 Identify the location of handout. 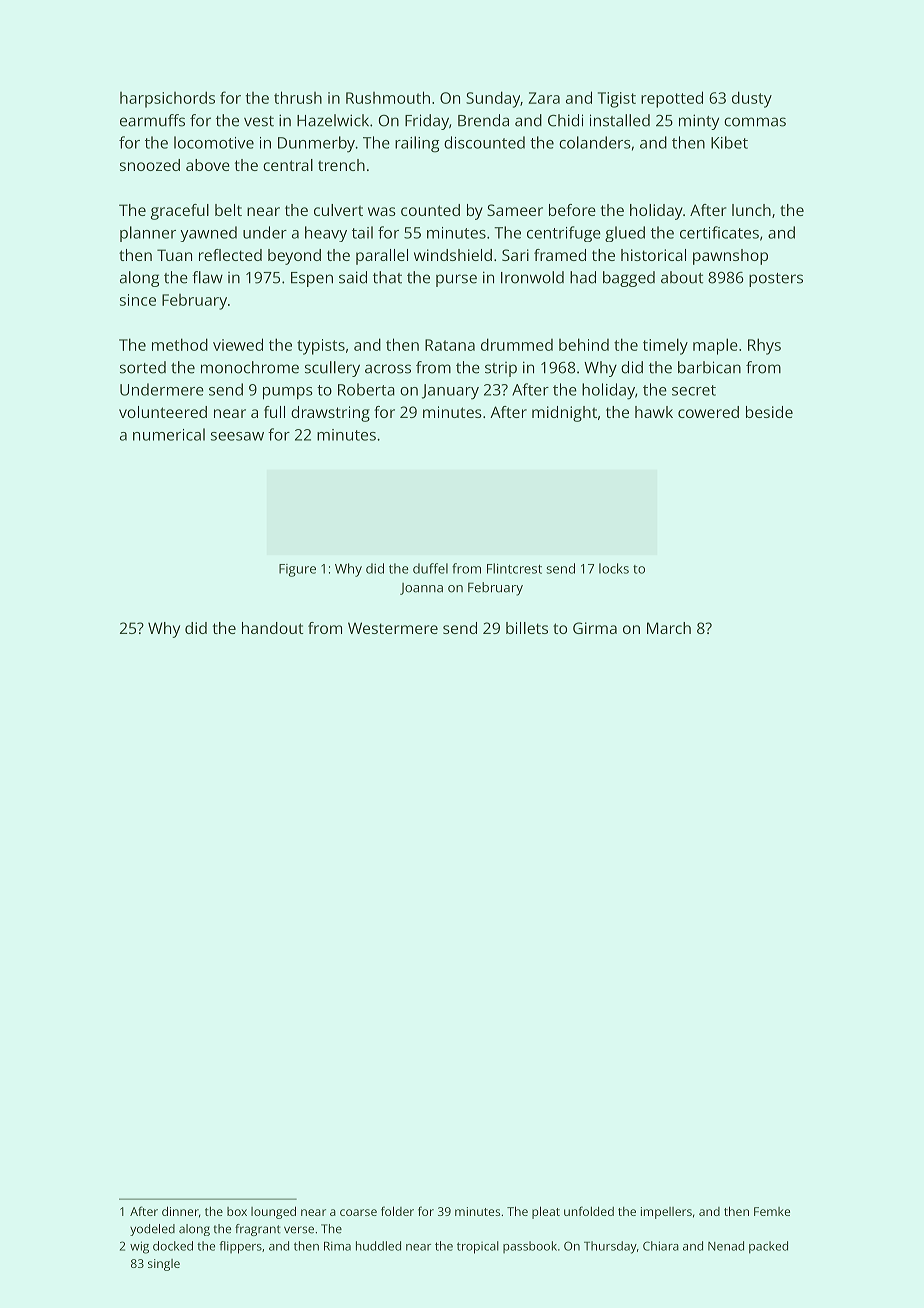
(273, 628).
